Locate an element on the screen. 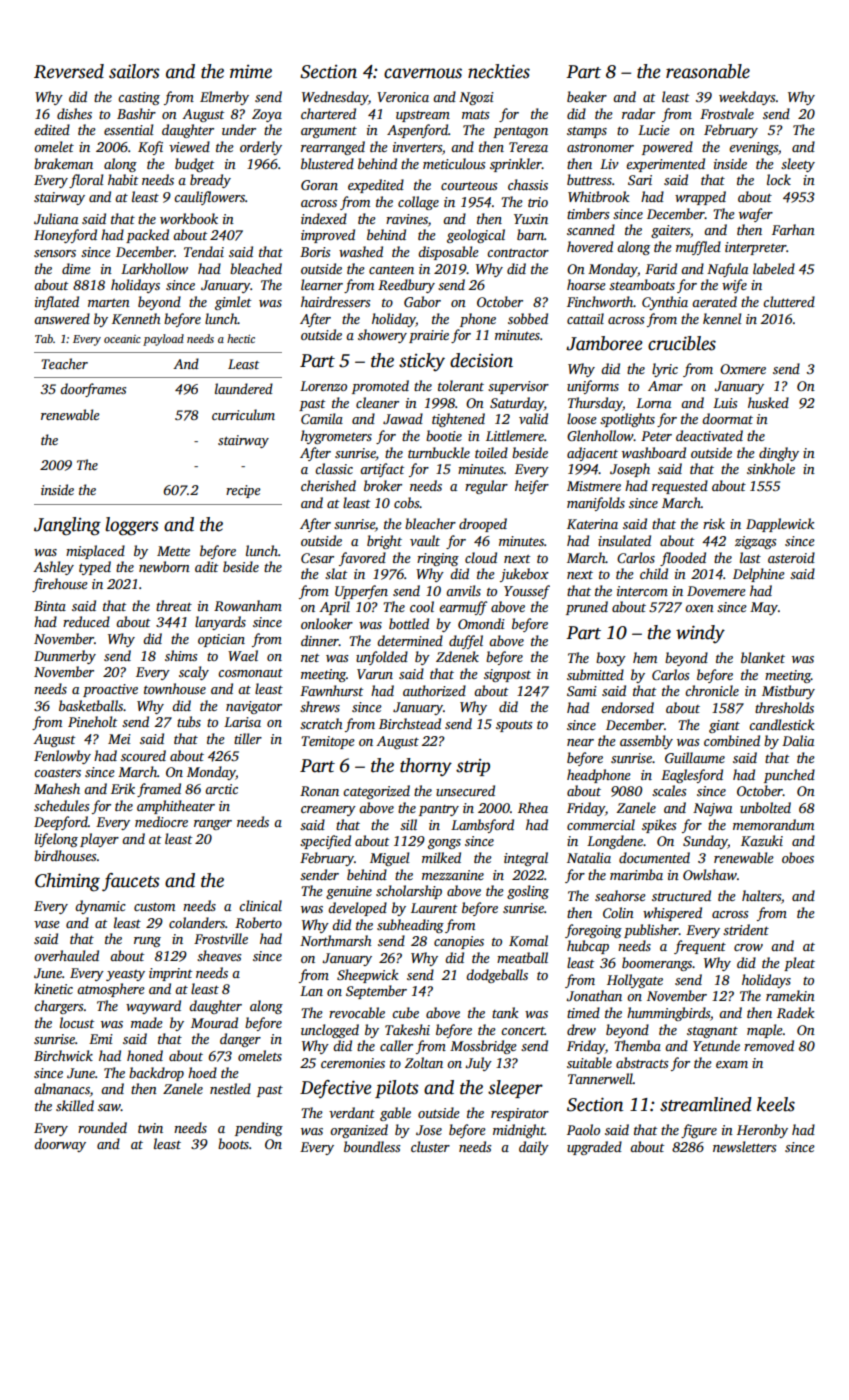 This screenshot has height=1400, width=849. cluster is located at coordinates (430, 1146).
